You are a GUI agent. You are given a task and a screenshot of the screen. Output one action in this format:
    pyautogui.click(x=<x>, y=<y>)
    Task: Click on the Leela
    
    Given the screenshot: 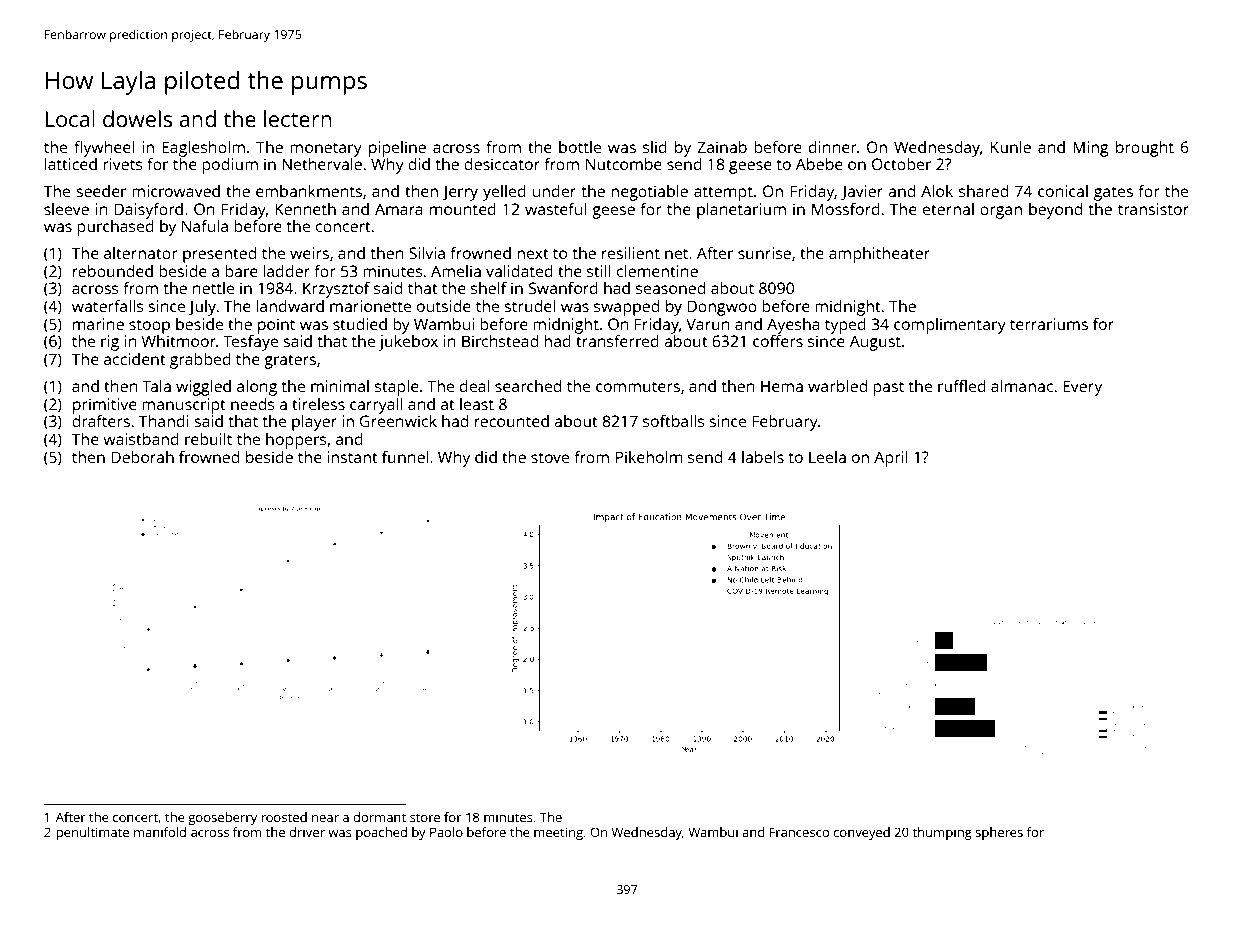 What is the action you would take?
    pyautogui.click(x=827, y=457)
